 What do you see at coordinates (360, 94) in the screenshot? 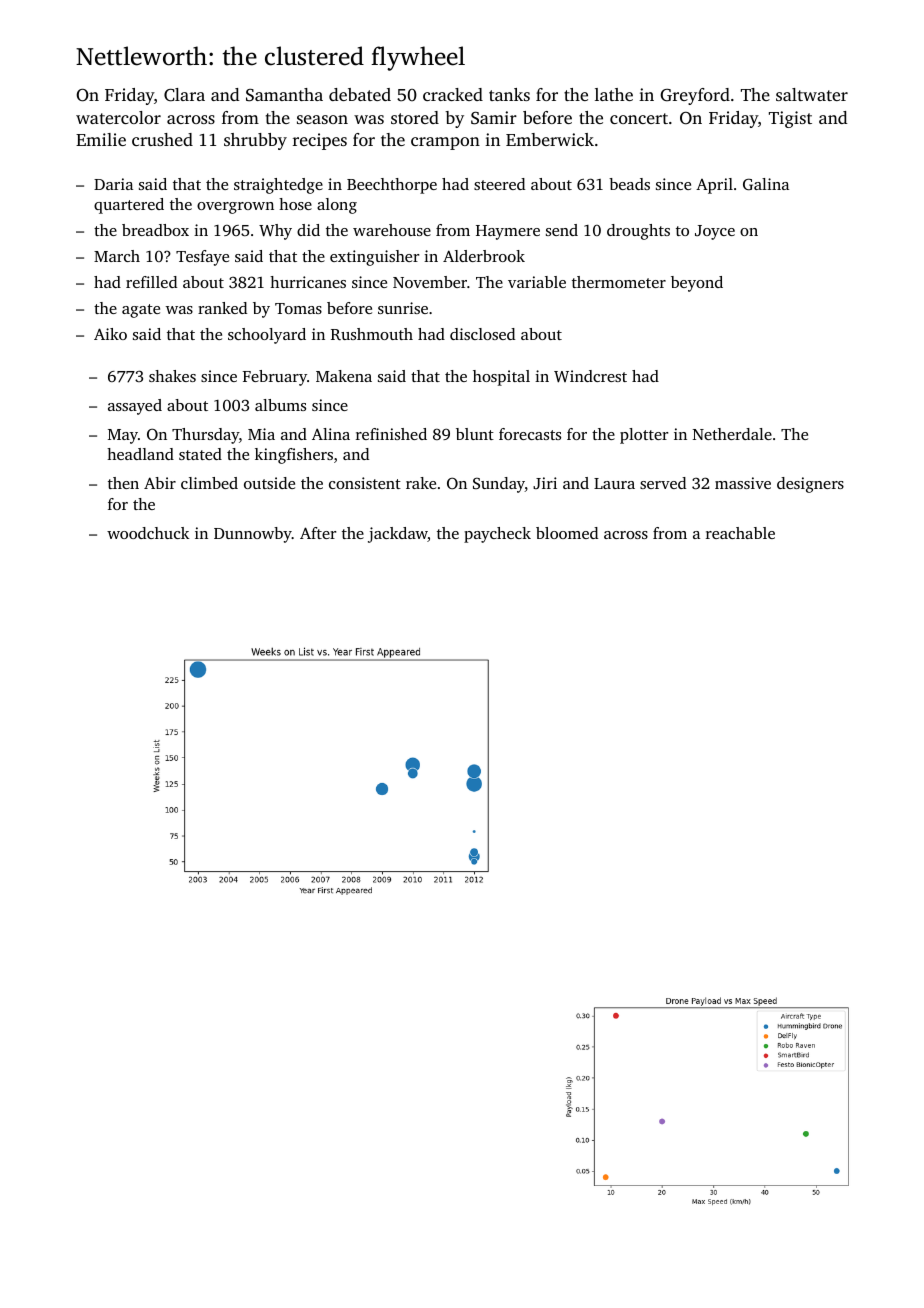
I see `debated` at bounding box center [360, 94].
